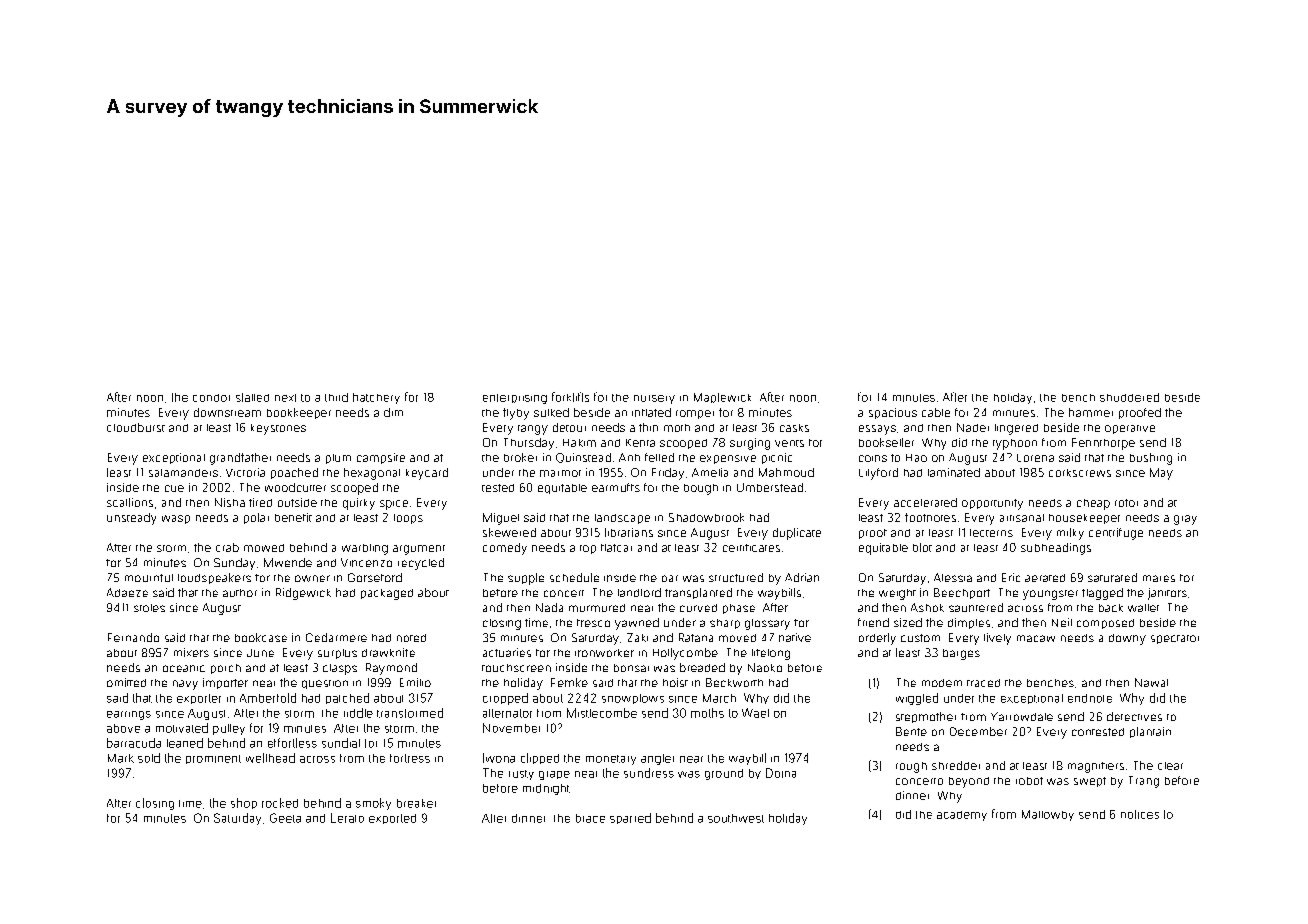  Describe the element at coordinates (1096, 767) in the screenshot. I see `magnifiers` at that location.
